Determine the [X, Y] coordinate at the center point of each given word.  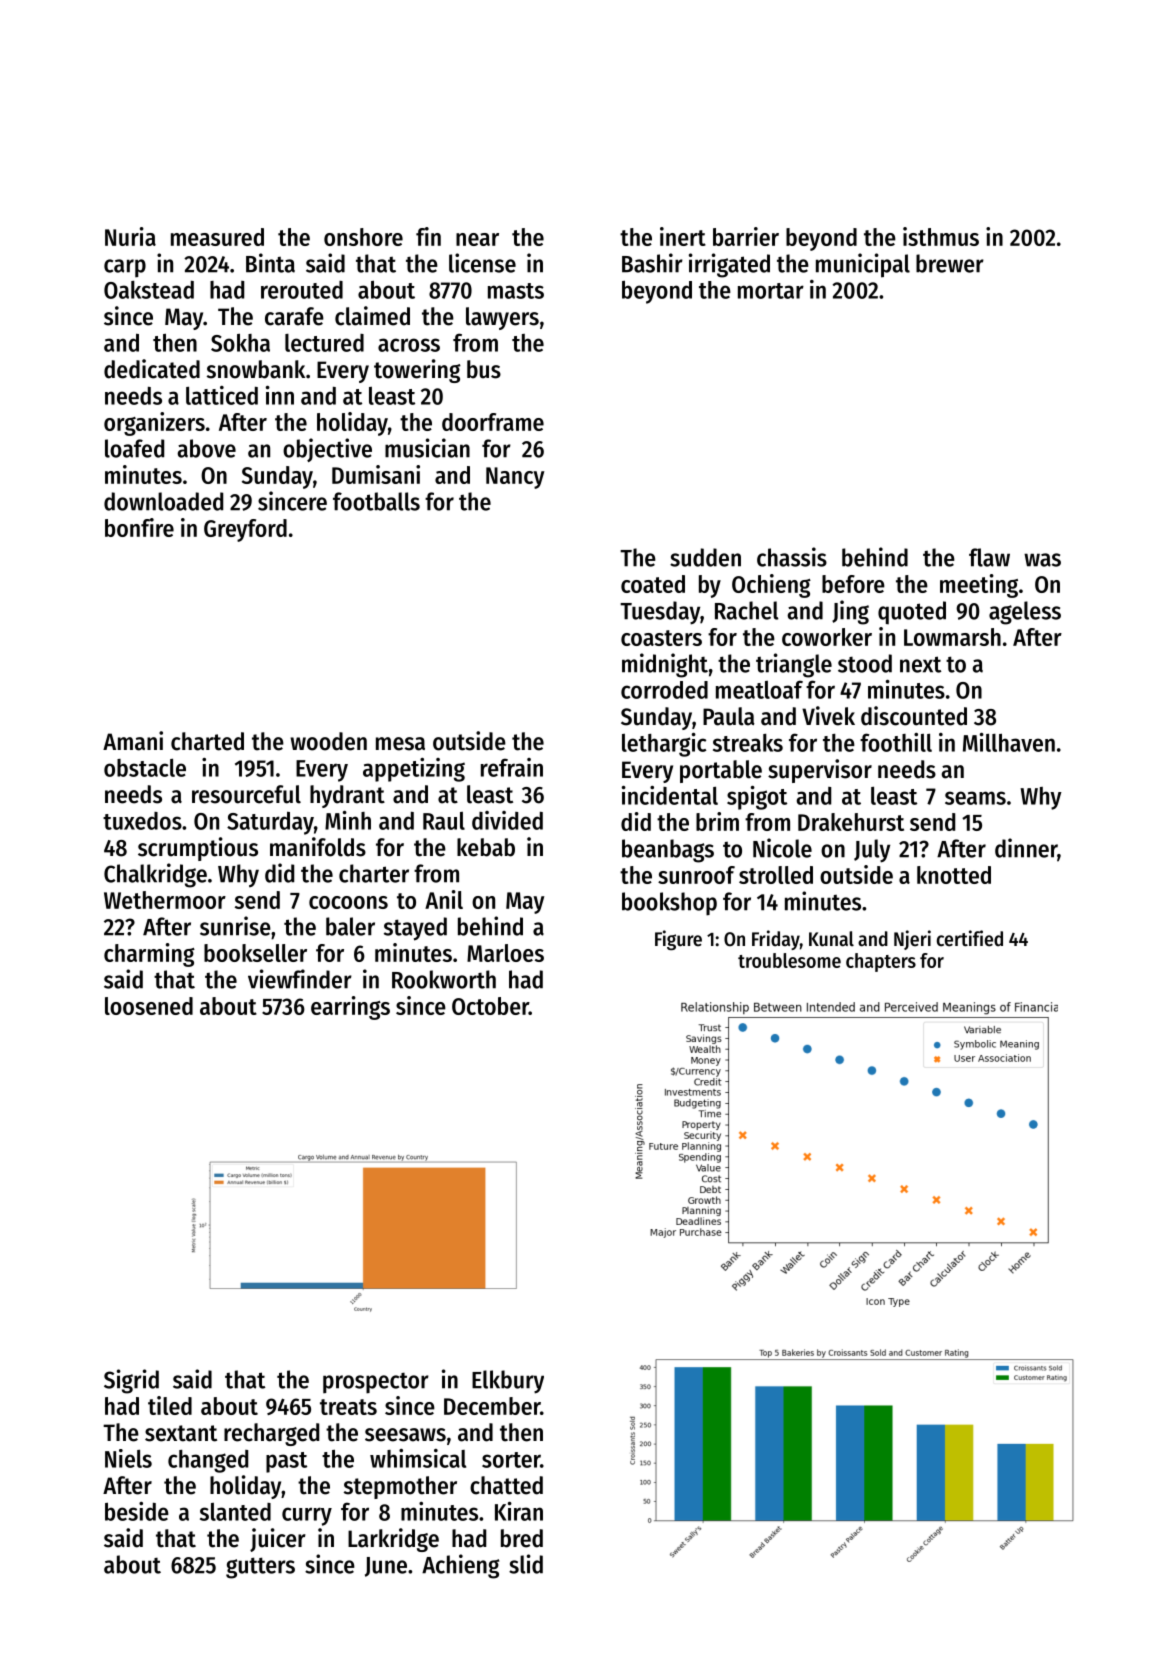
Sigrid [131, 1381]
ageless [1025, 613]
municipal [863, 265]
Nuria [130, 236]
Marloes [505, 953]
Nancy [515, 478]
